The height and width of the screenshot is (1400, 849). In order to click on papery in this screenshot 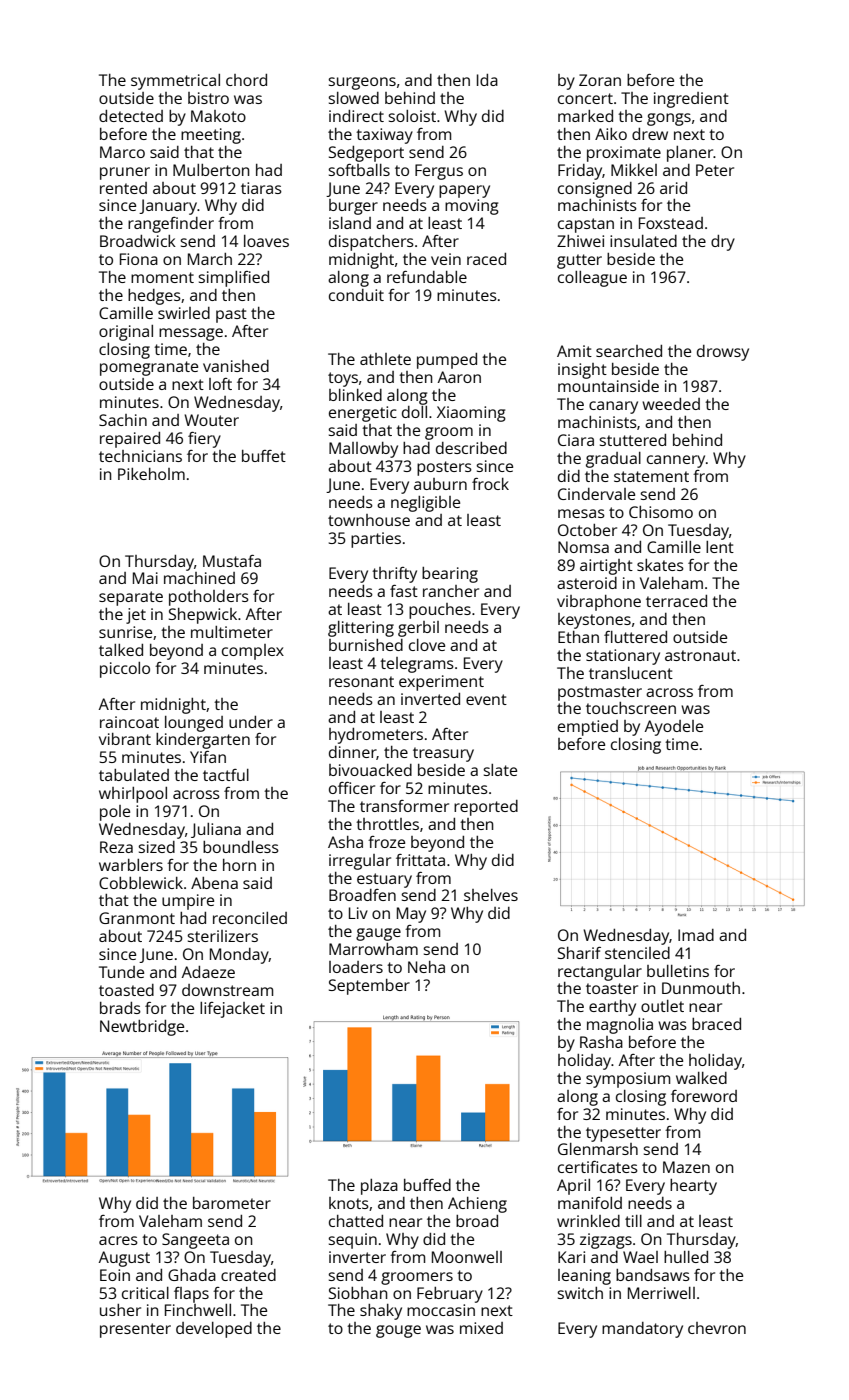, I will do `click(464, 191)`.
